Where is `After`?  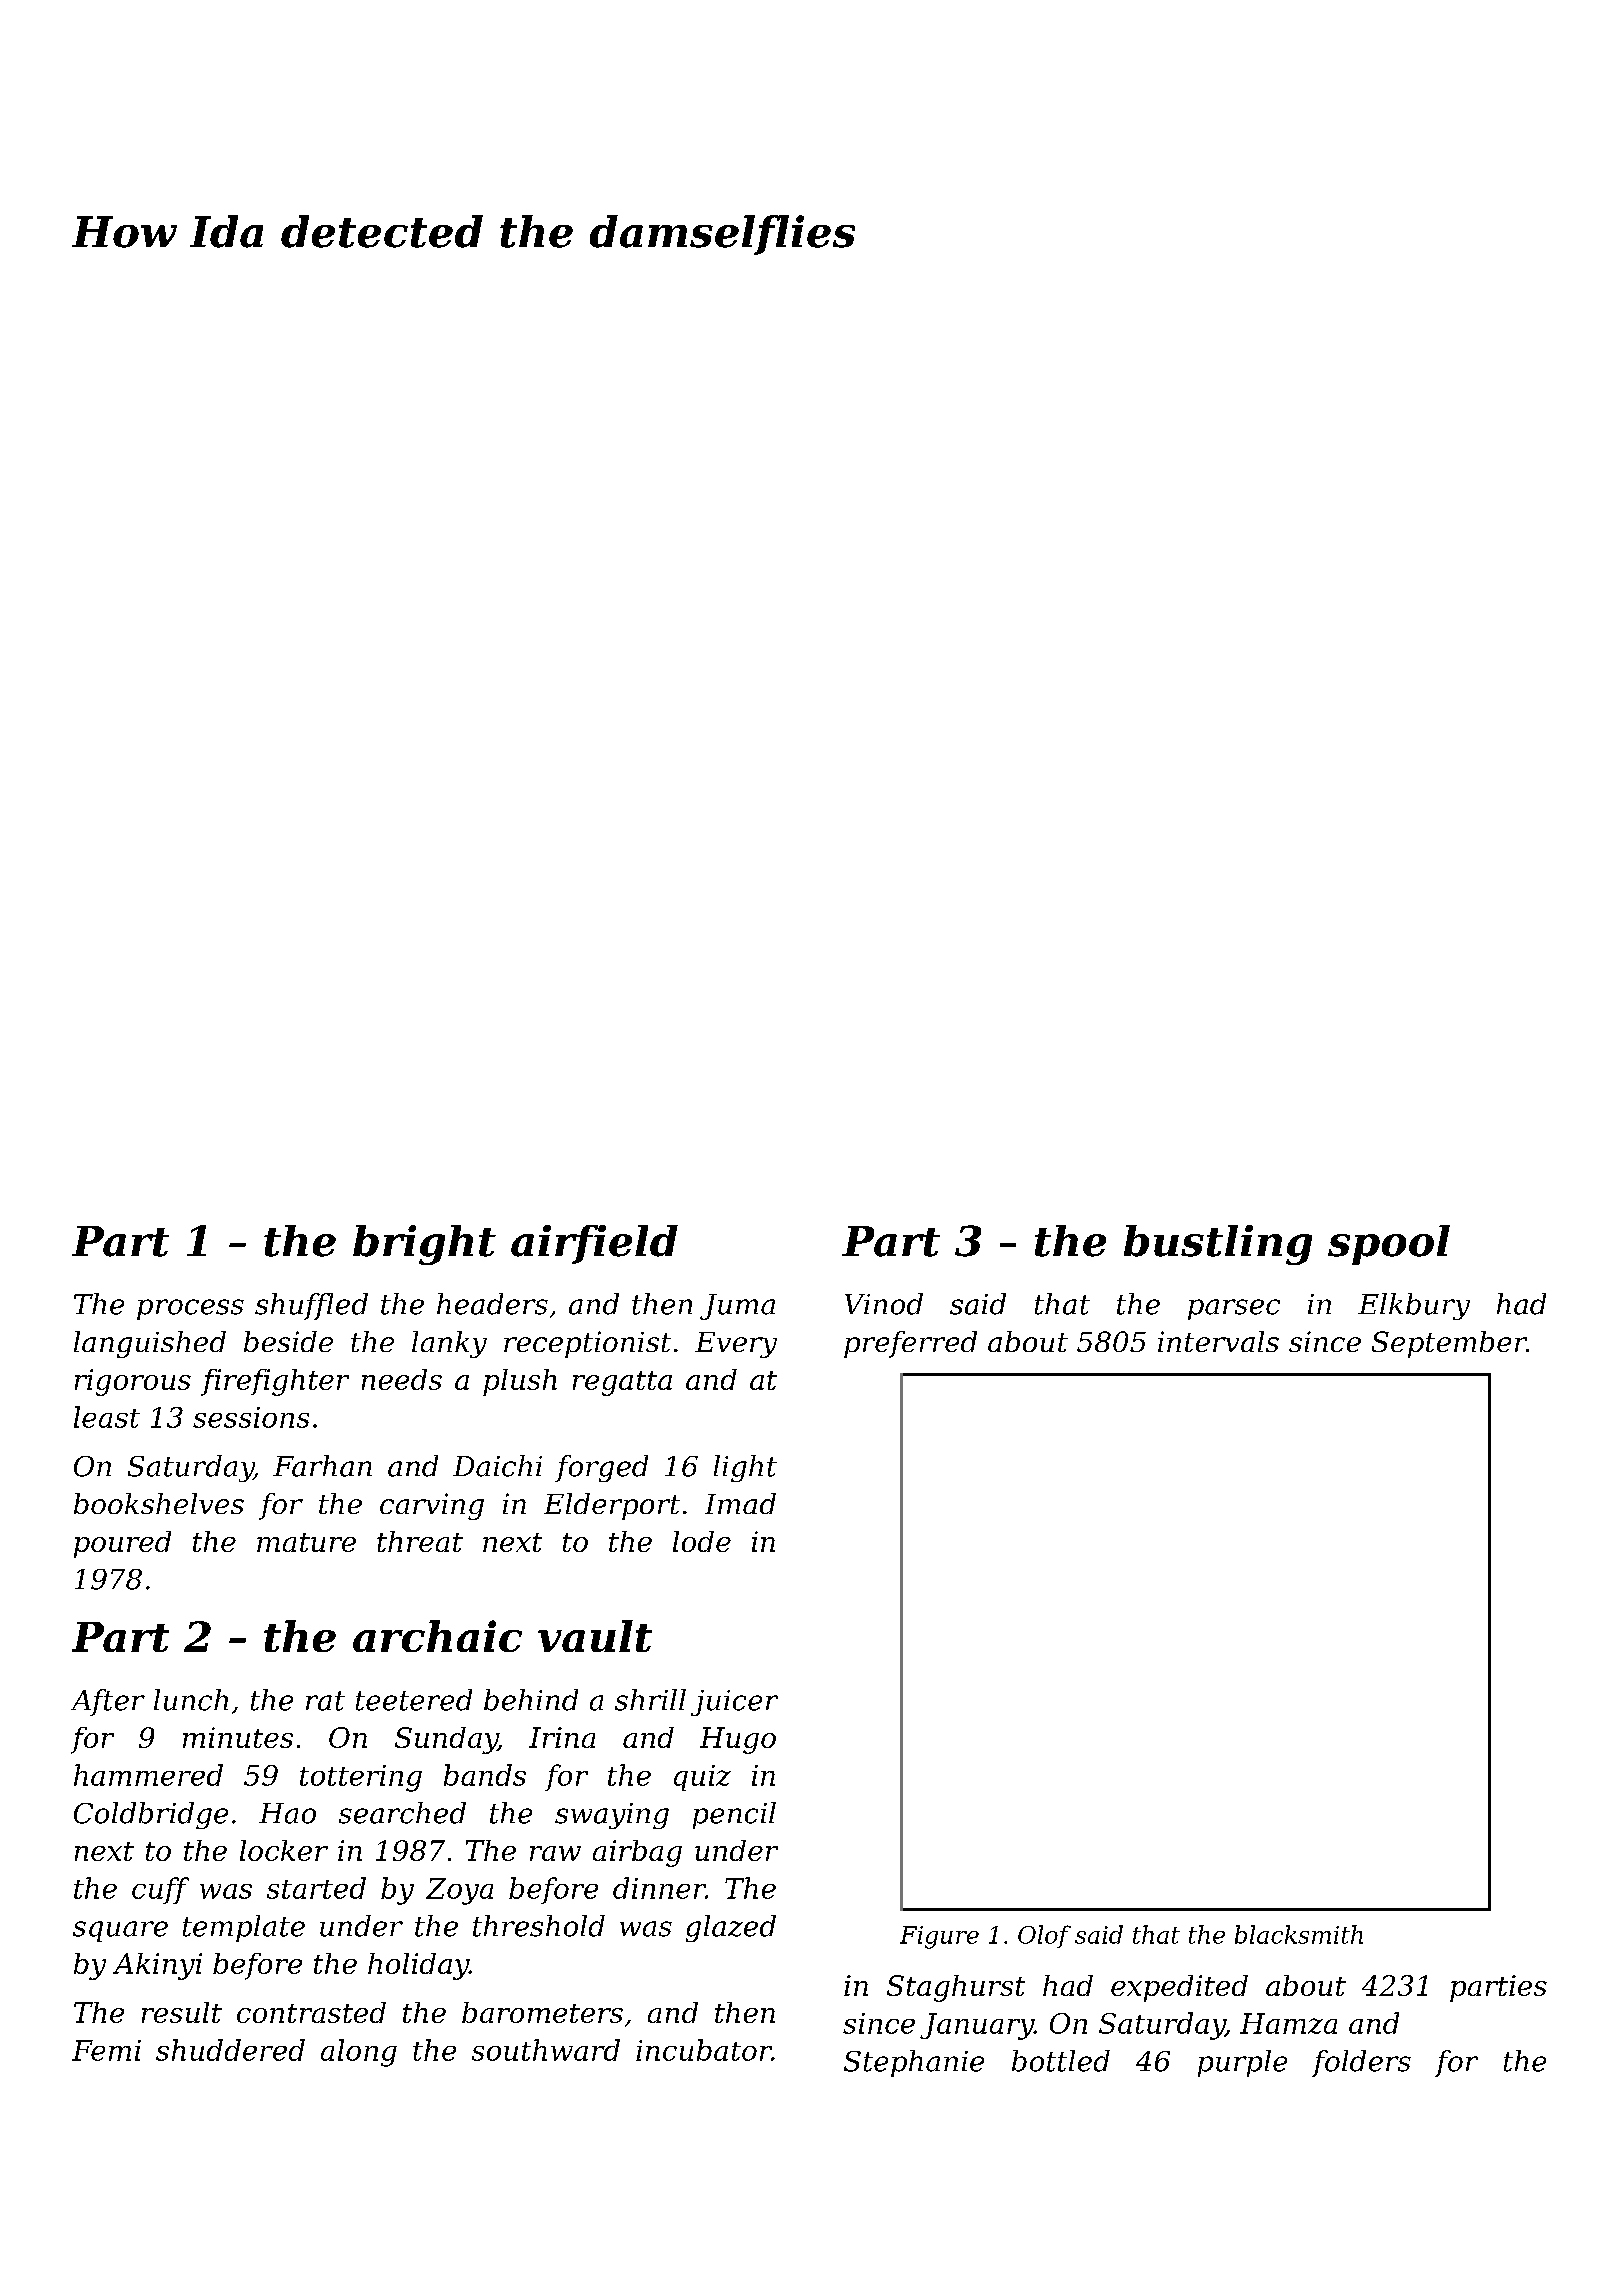 After is located at coordinates (108, 1702).
